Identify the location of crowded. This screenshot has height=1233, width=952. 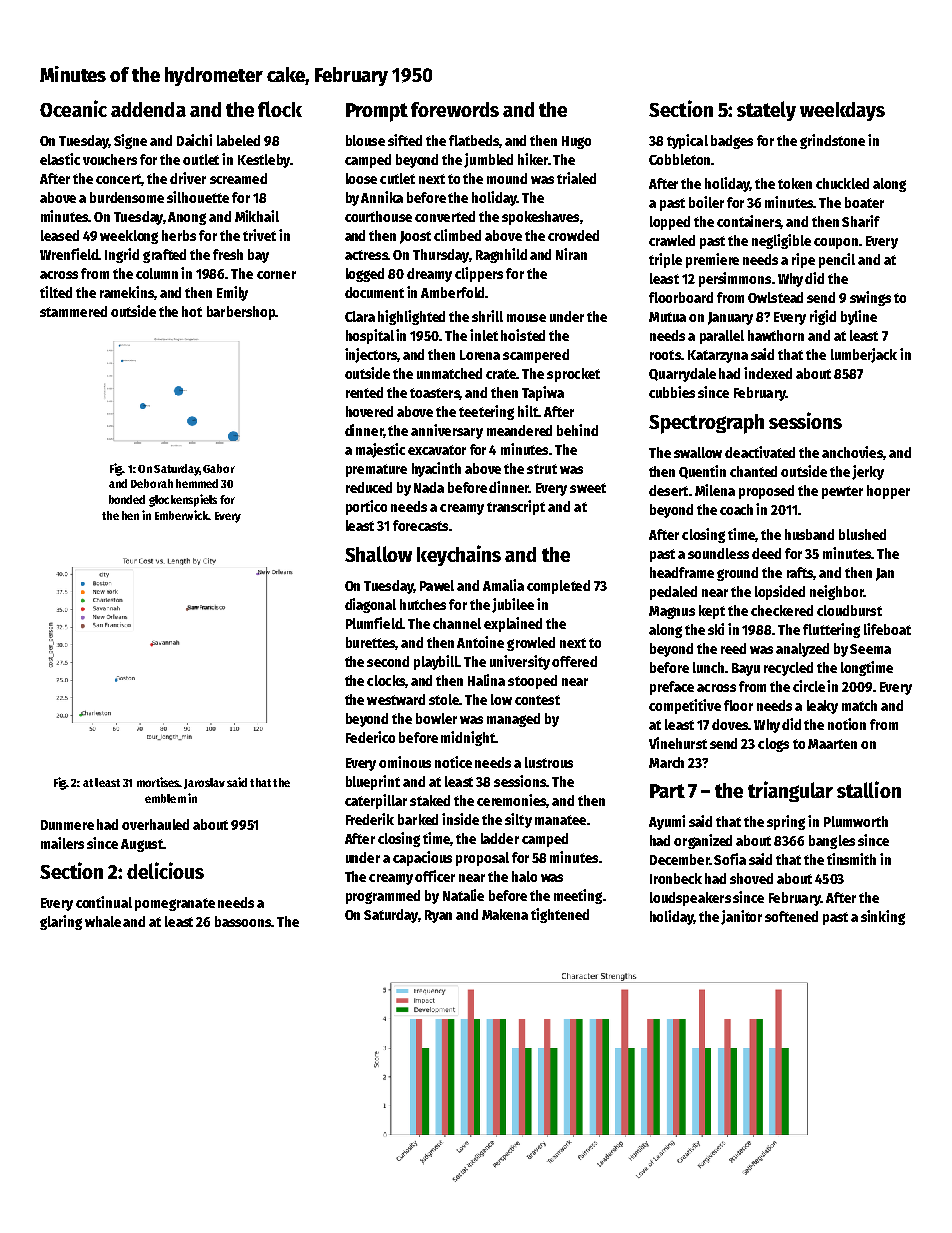
(573, 235).
